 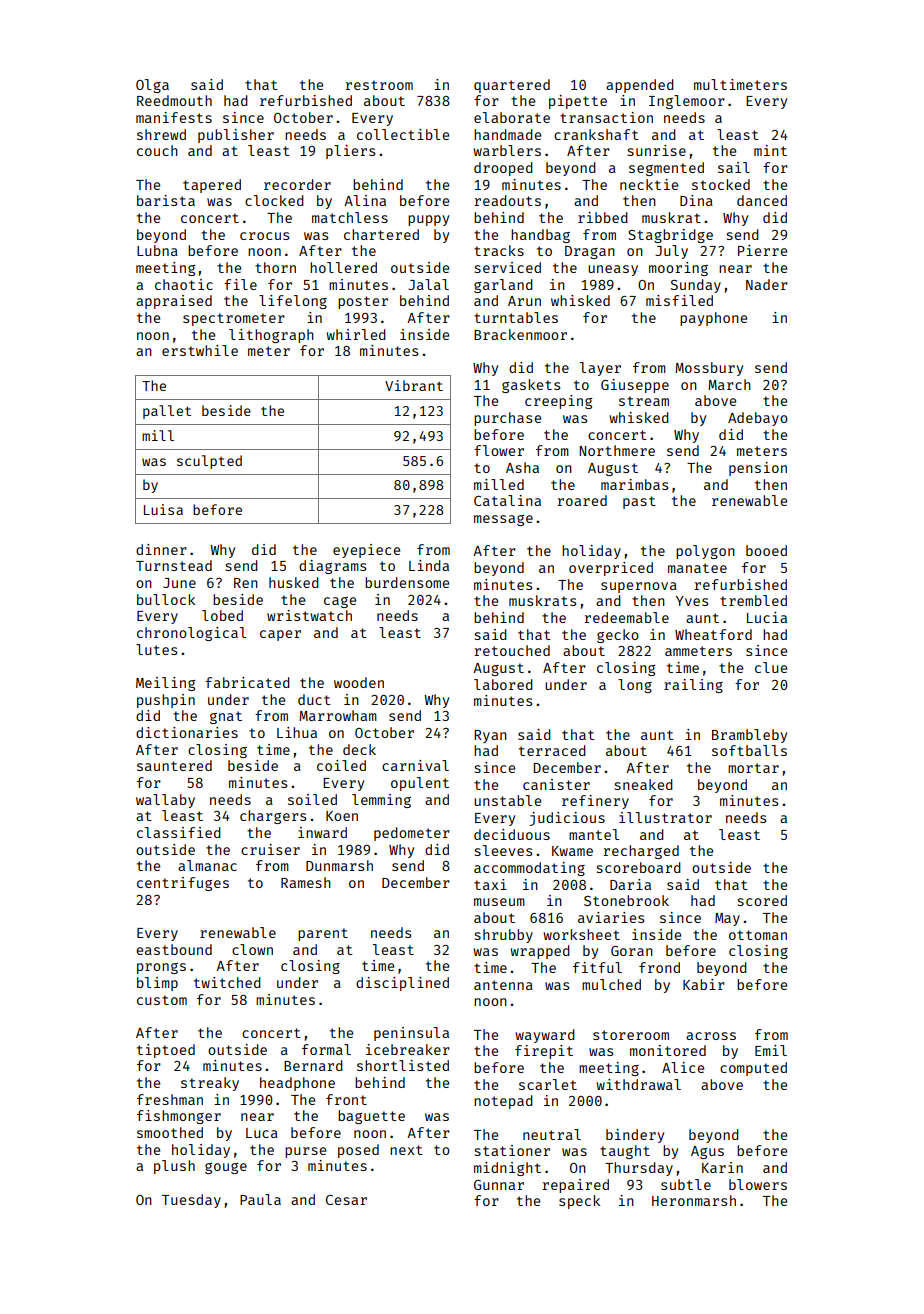 What do you see at coordinates (575, 1186) in the screenshot?
I see `repaired` at bounding box center [575, 1186].
